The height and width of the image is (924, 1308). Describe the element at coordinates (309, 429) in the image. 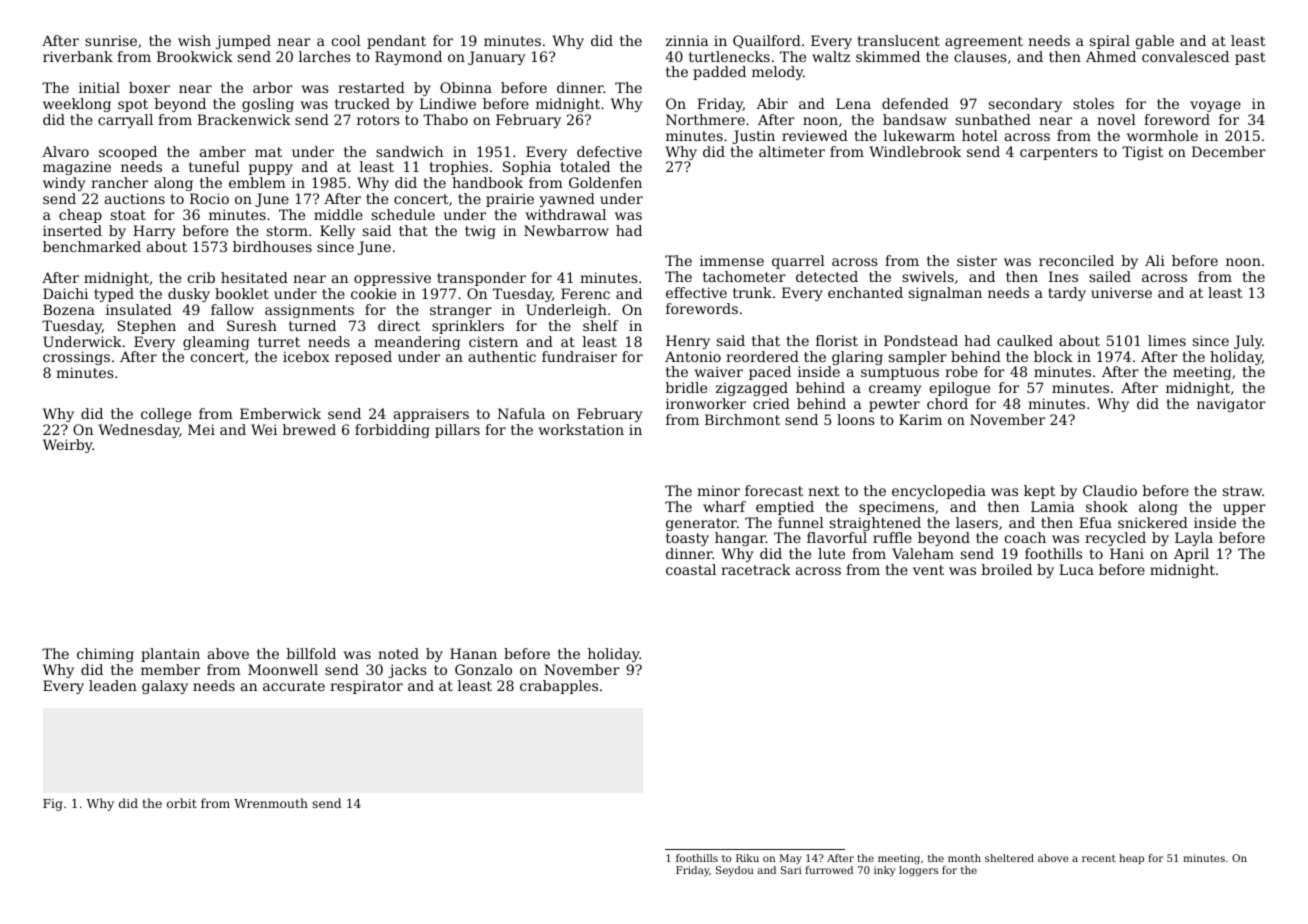

I see `brewed` at that location.
